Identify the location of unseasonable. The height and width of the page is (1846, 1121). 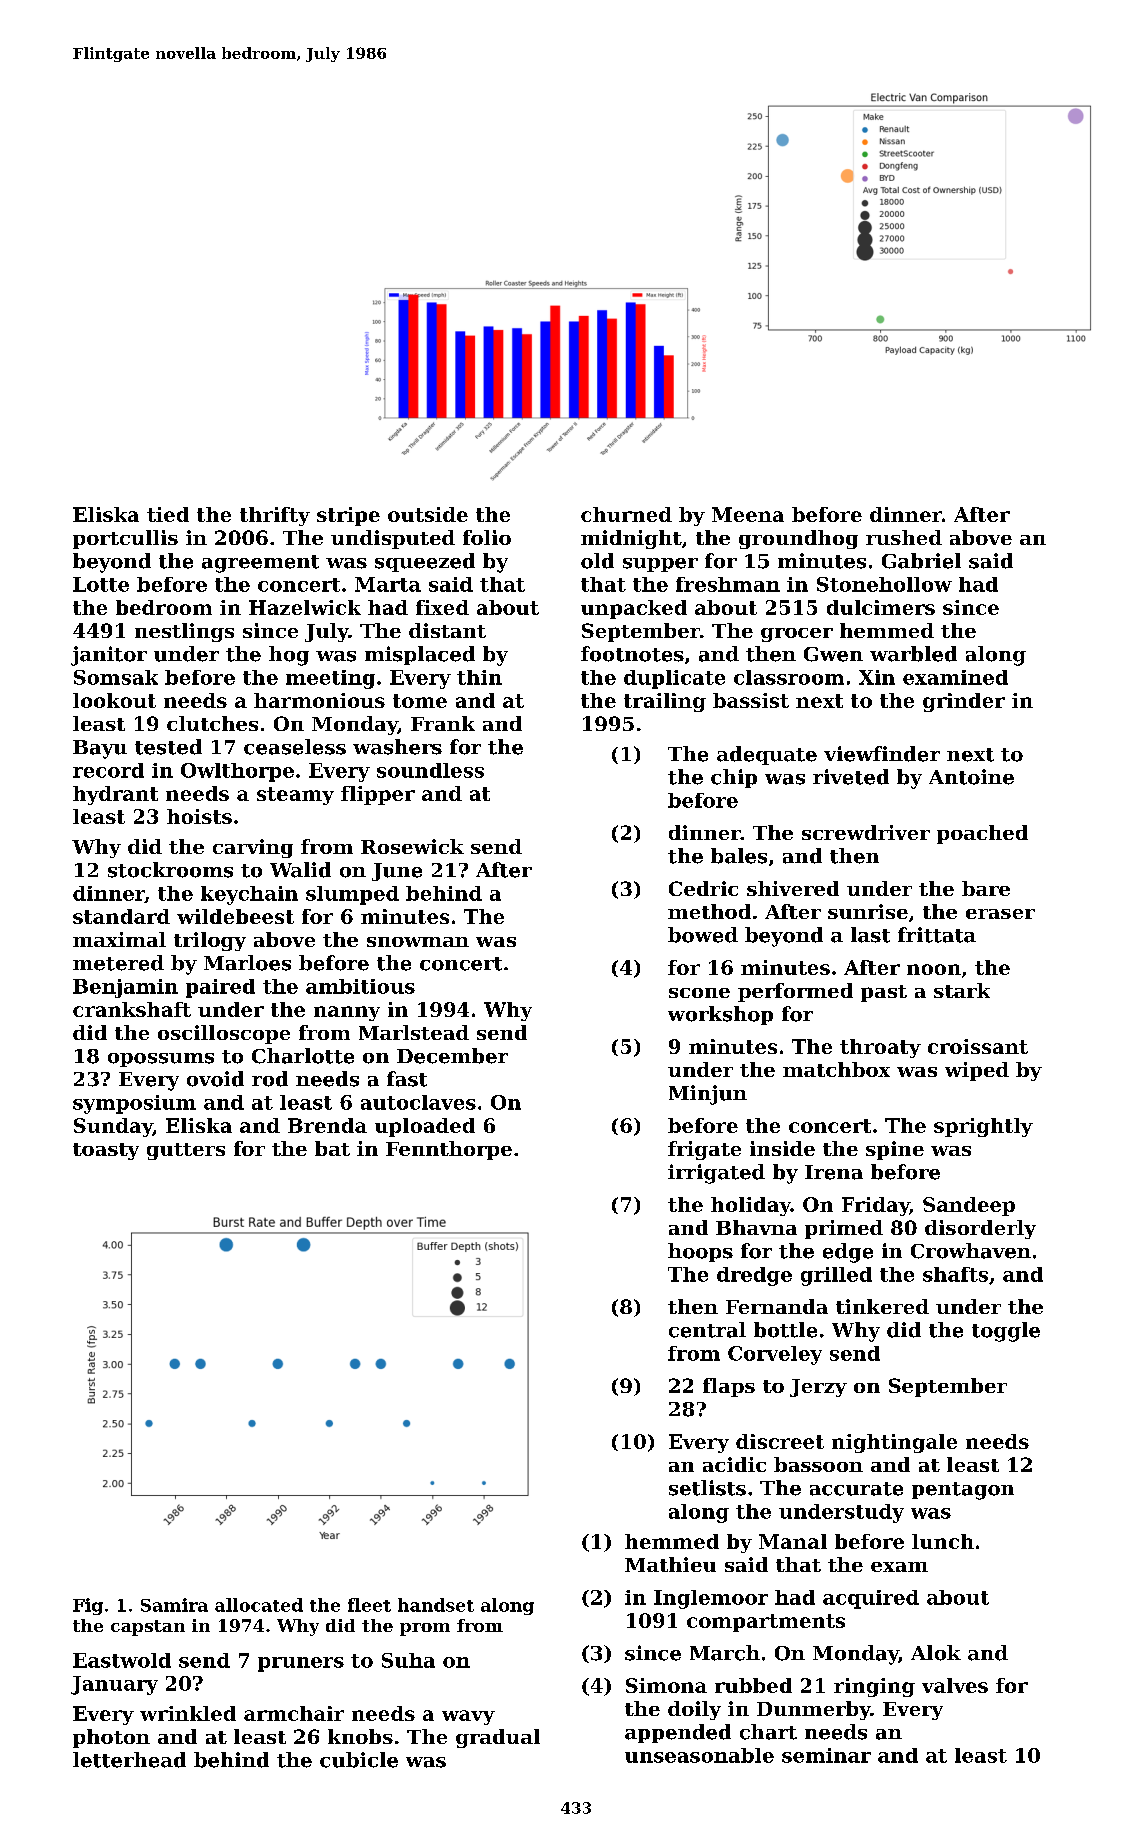
(699, 1755).
